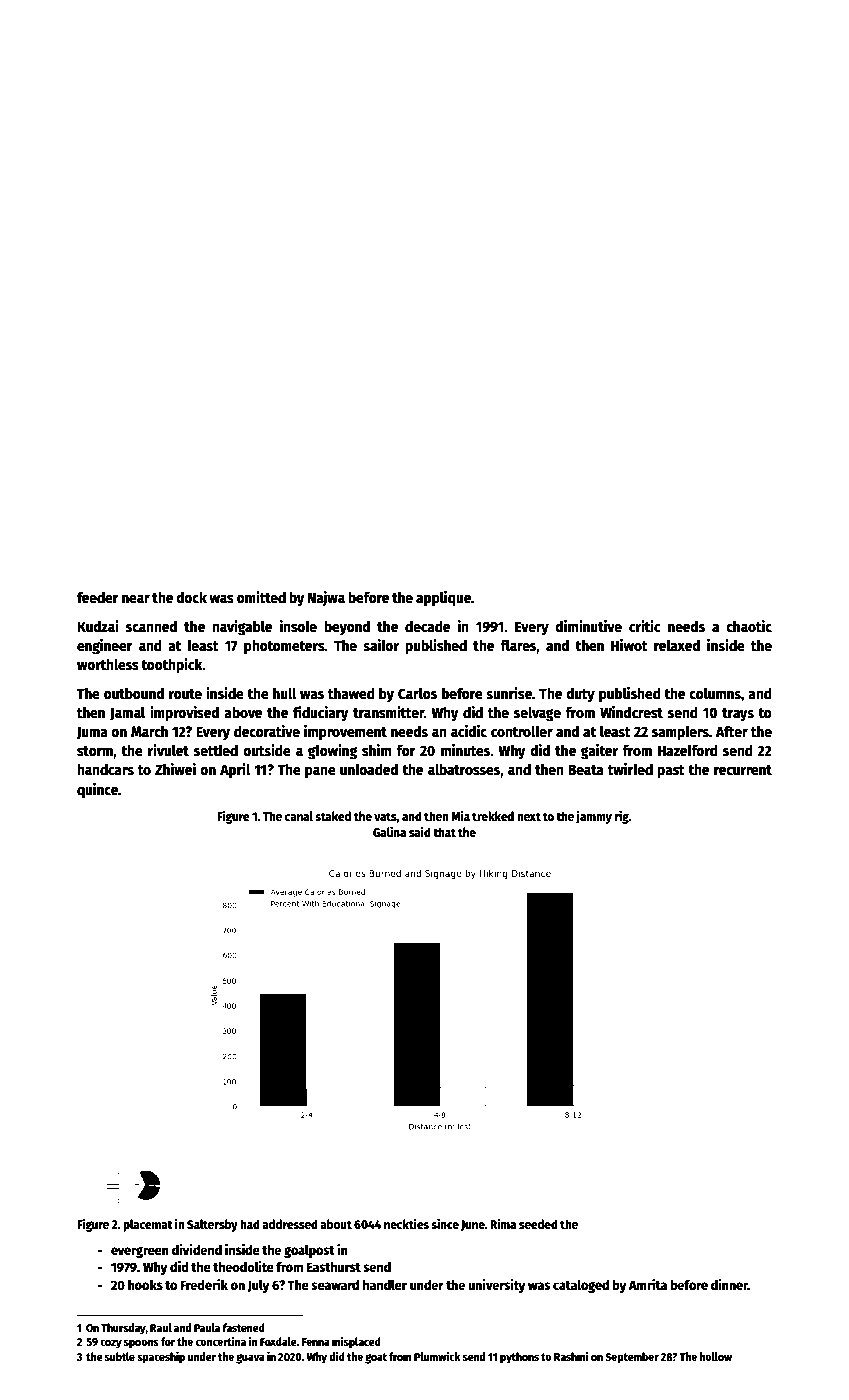  What do you see at coordinates (464, 769) in the screenshot?
I see `albatrosses` at bounding box center [464, 769].
